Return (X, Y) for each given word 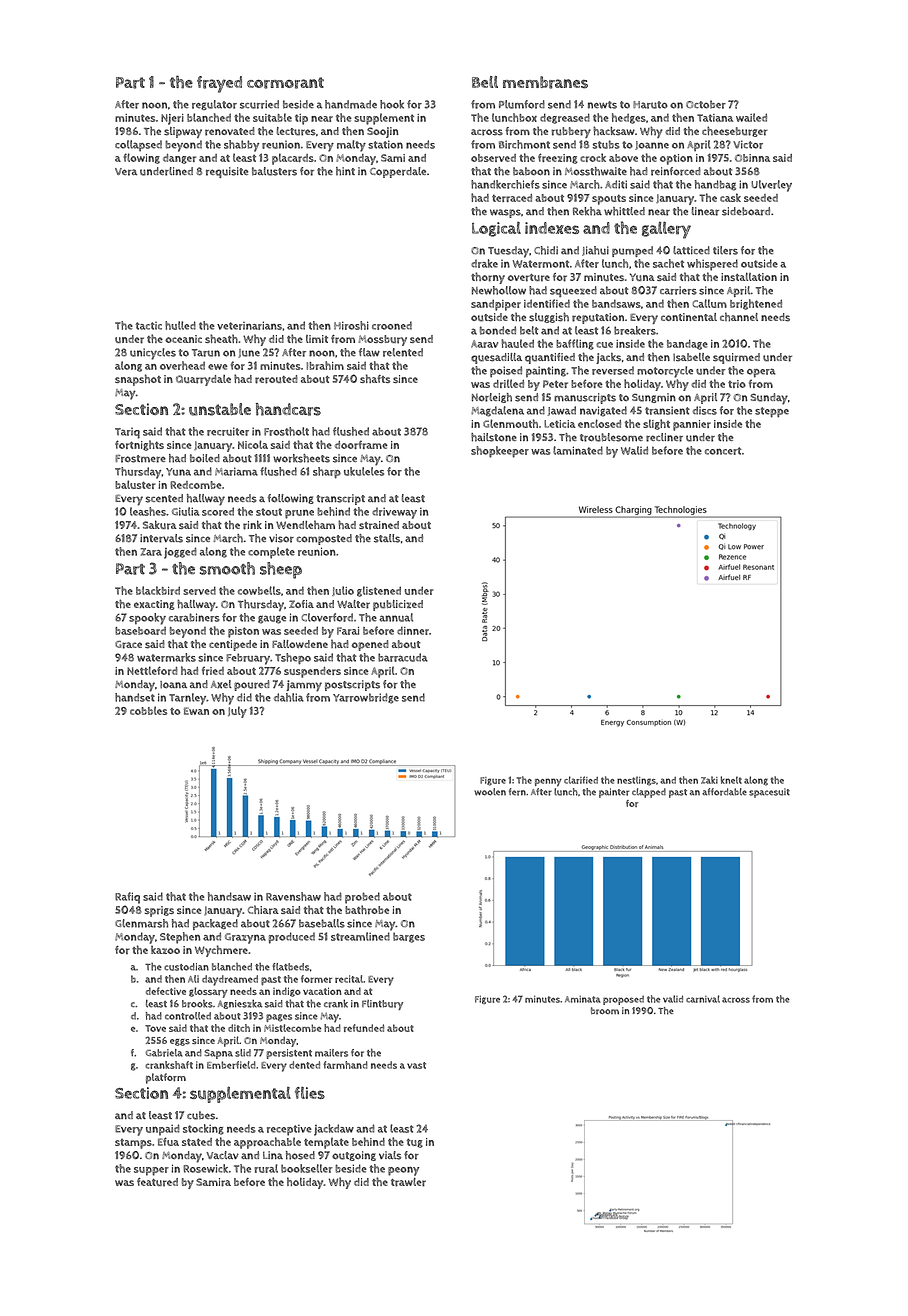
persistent (289, 1054)
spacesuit (769, 793)
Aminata (582, 999)
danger (179, 159)
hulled (180, 325)
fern (517, 792)
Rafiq (127, 898)
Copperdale (398, 172)
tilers (725, 250)
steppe (772, 412)
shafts (375, 378)
